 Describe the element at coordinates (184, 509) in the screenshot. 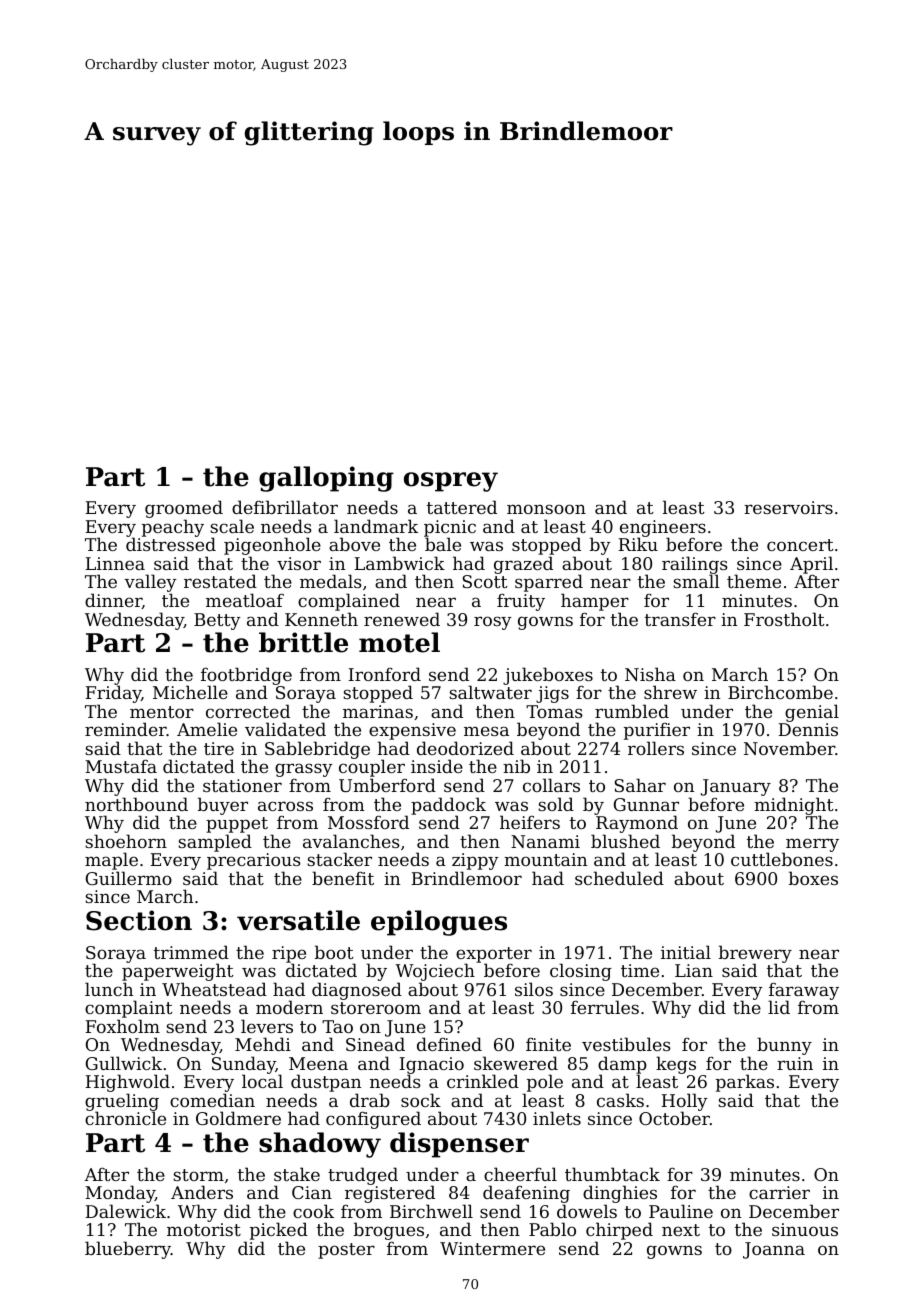

I see `groomed` at that location.
